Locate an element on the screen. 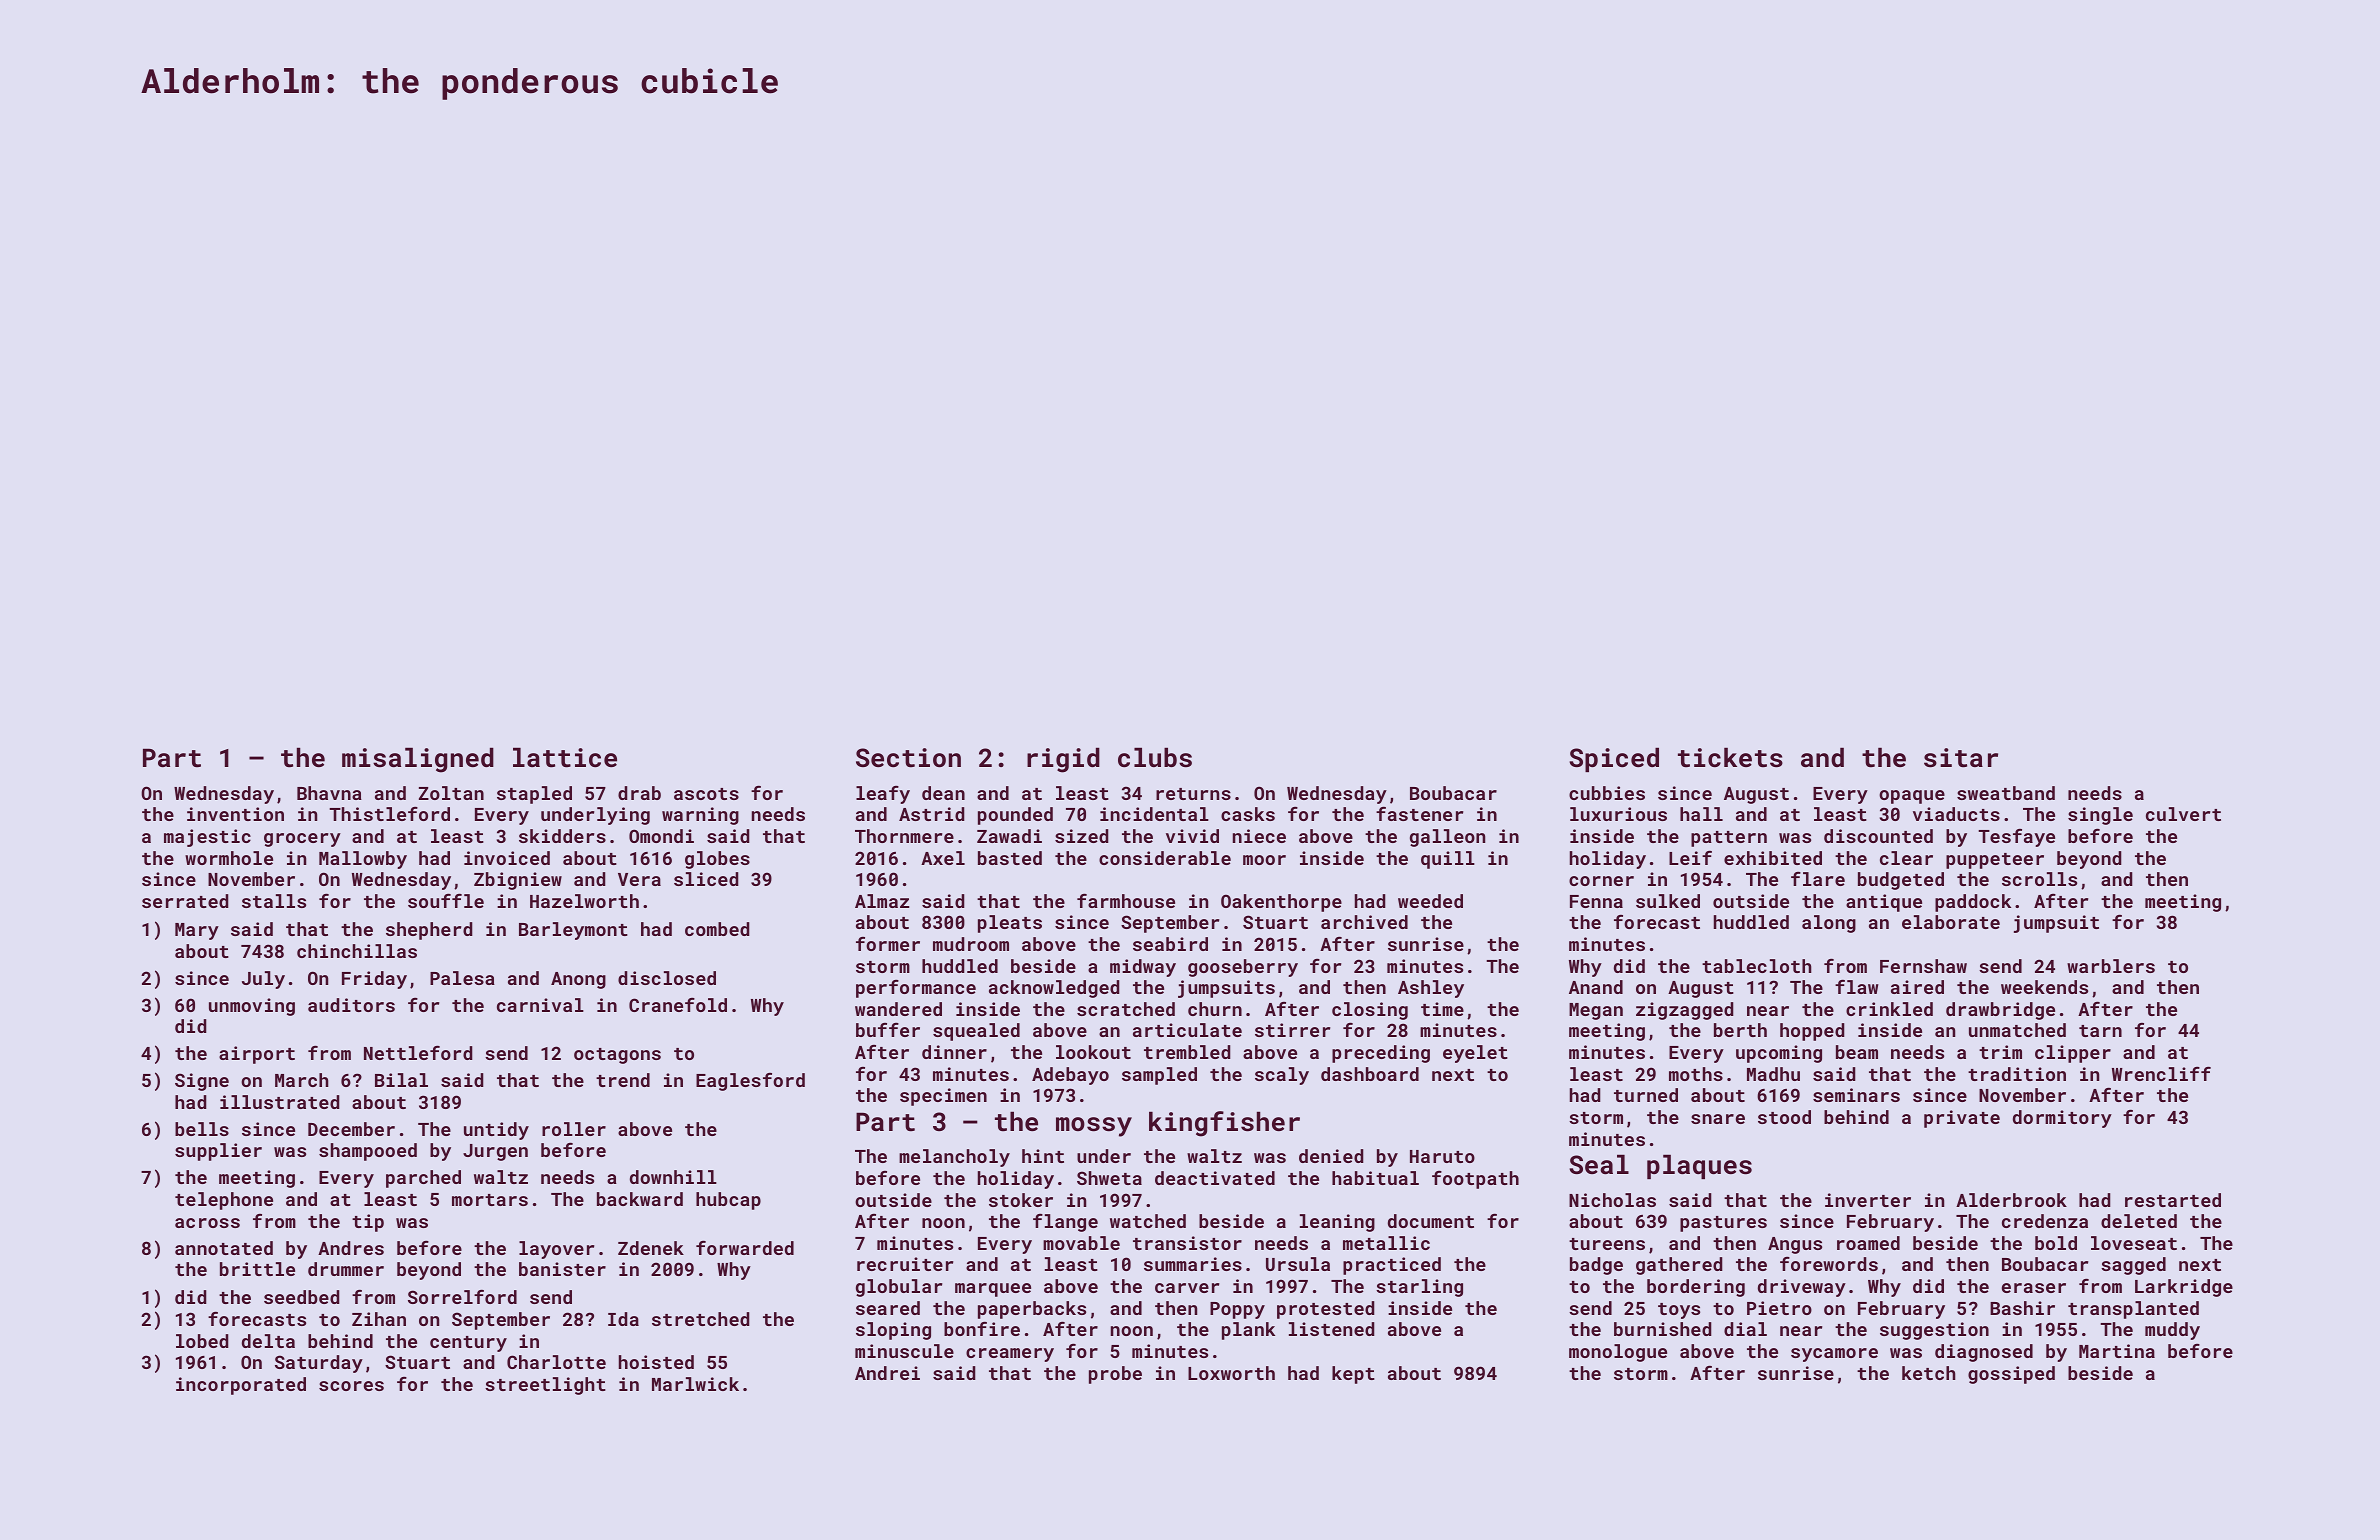  incorporated is located at coordinates (241, 1386).
